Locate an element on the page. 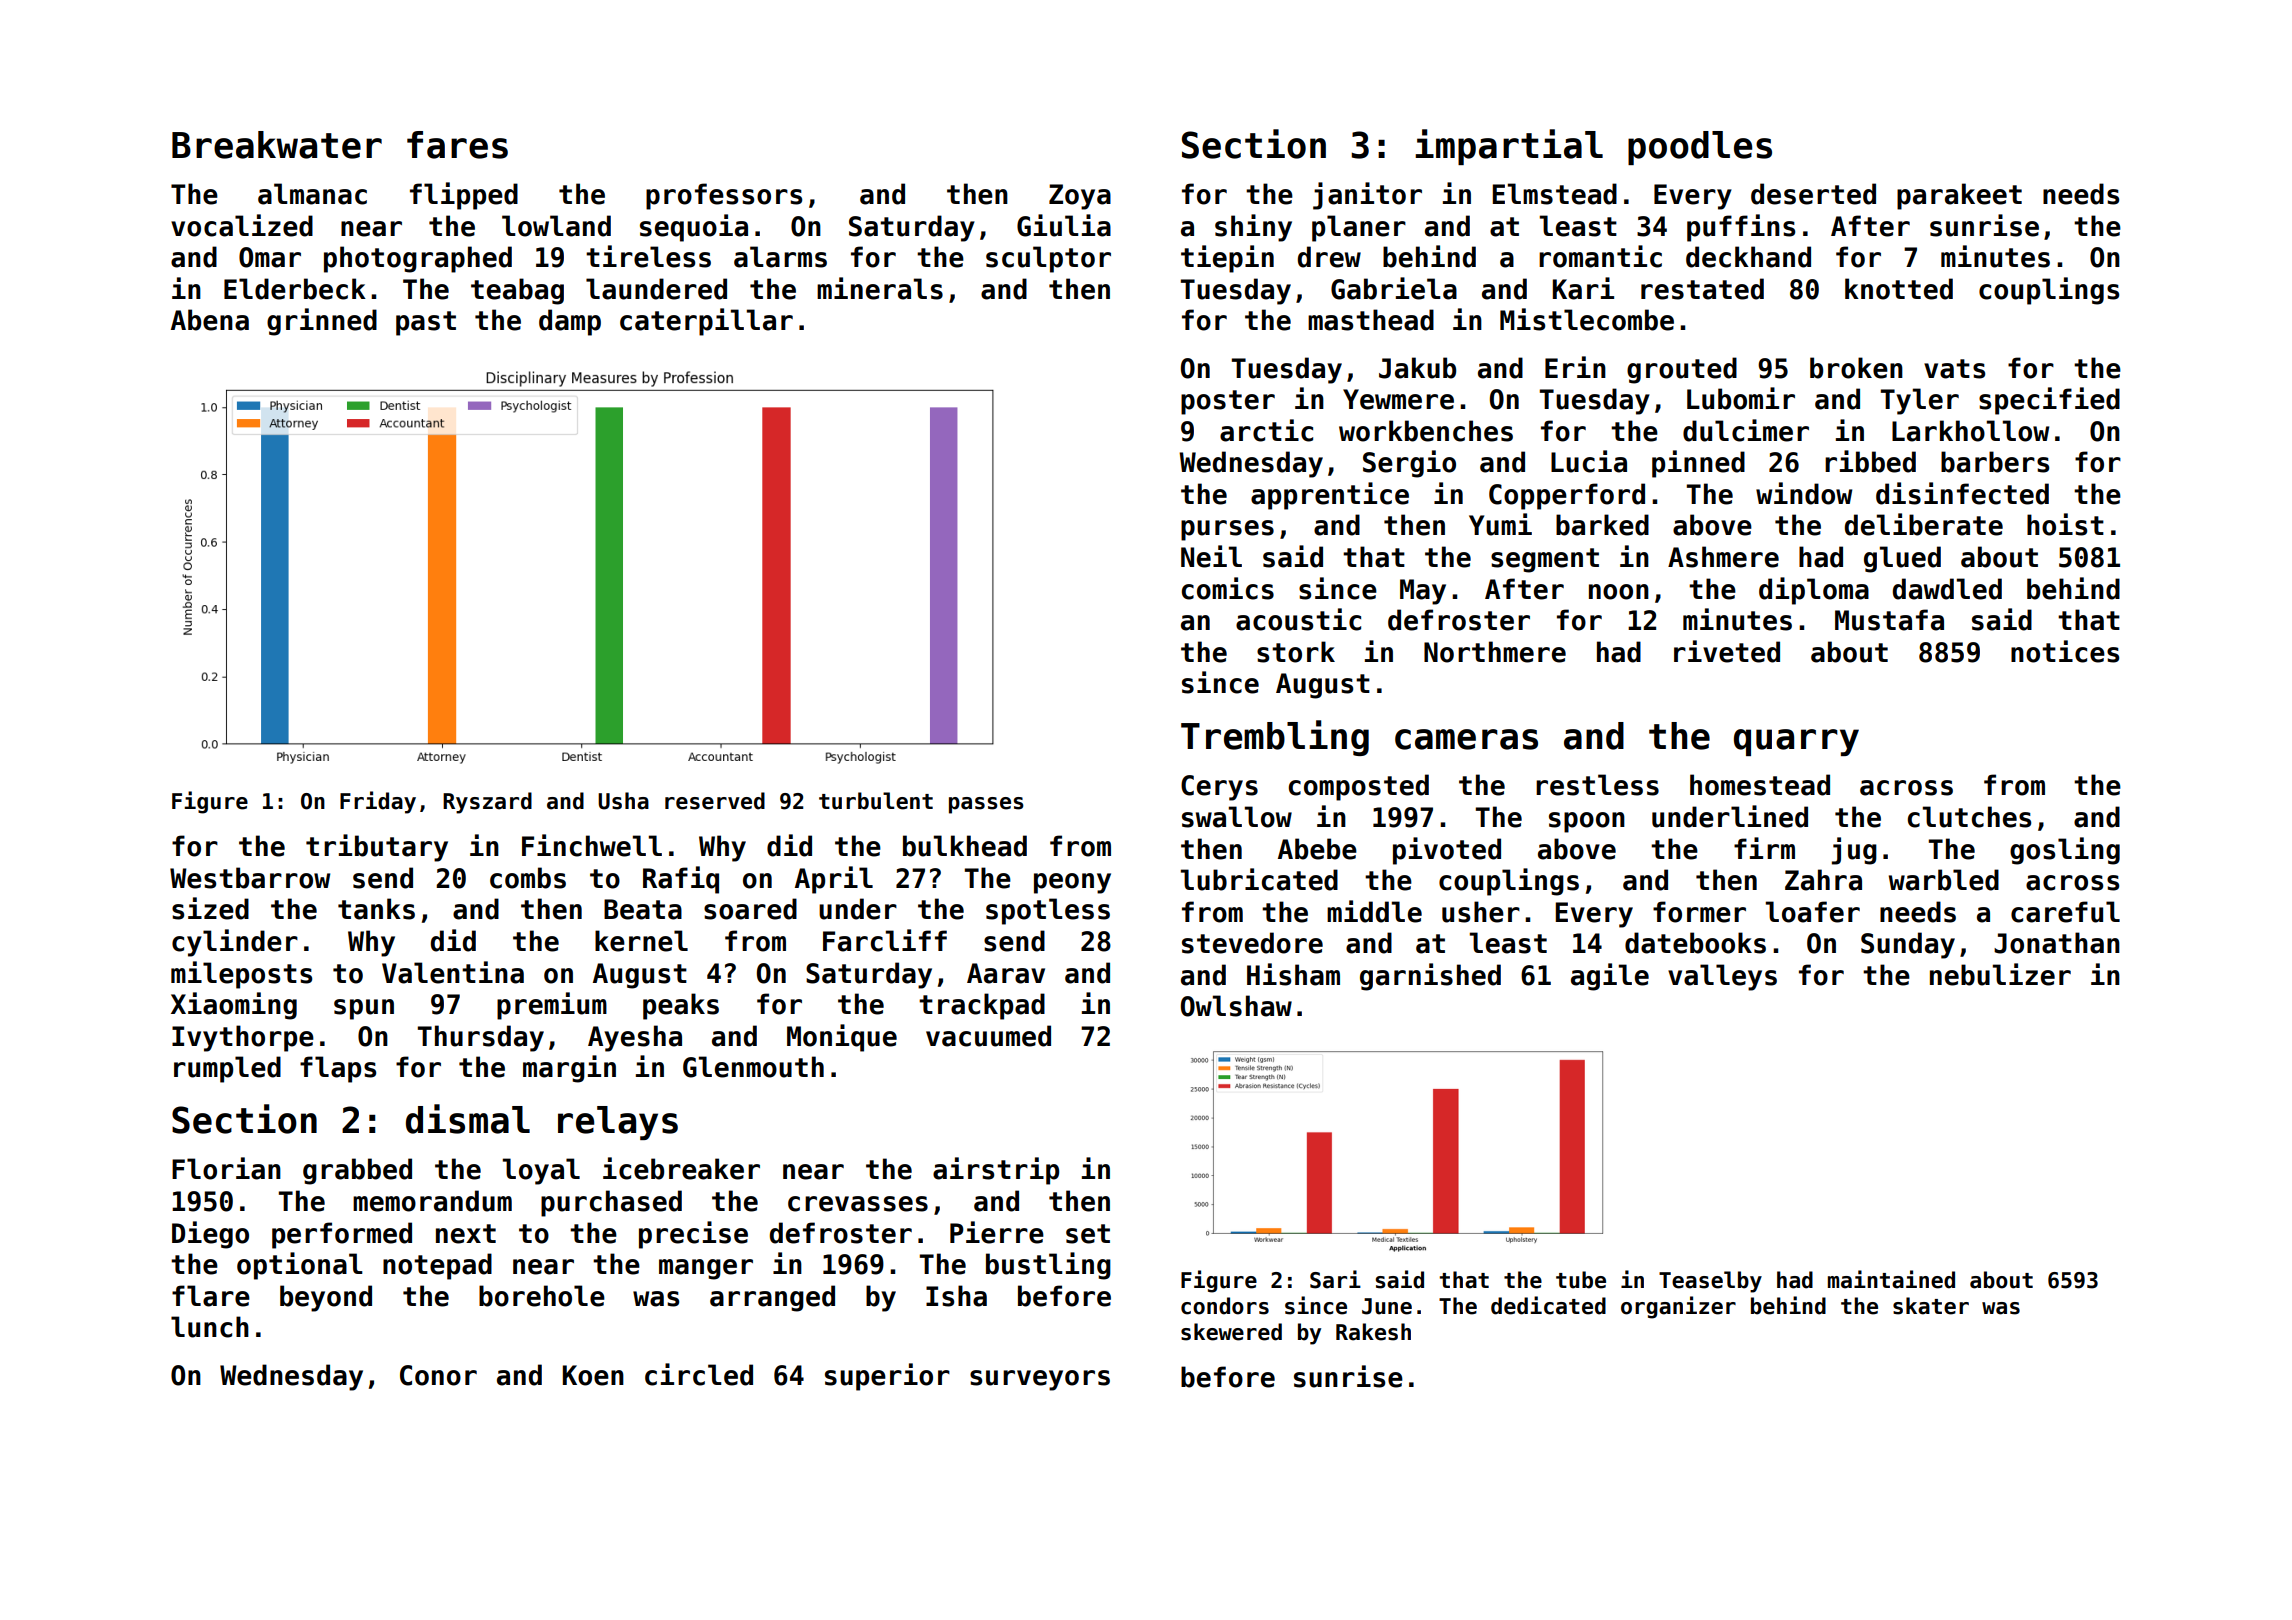 This page has height=1620, width=2292. Neil is located at coordinates (1211, 556).
